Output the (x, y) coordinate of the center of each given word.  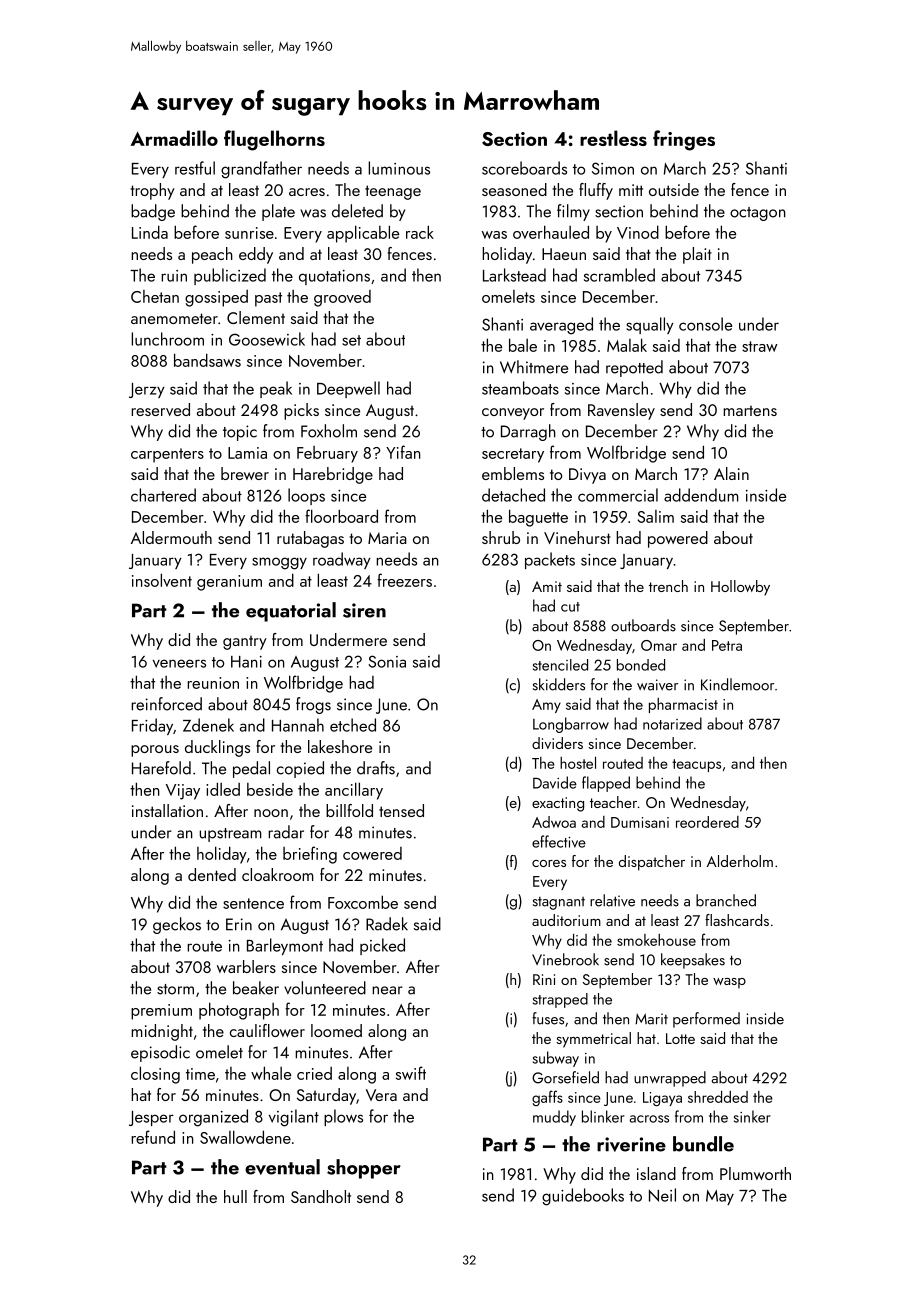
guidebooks (583, 1197)
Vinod (638, 232)
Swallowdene (245, 1137)
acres (307, 192)
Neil (662, 1195)
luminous (399, 168)
